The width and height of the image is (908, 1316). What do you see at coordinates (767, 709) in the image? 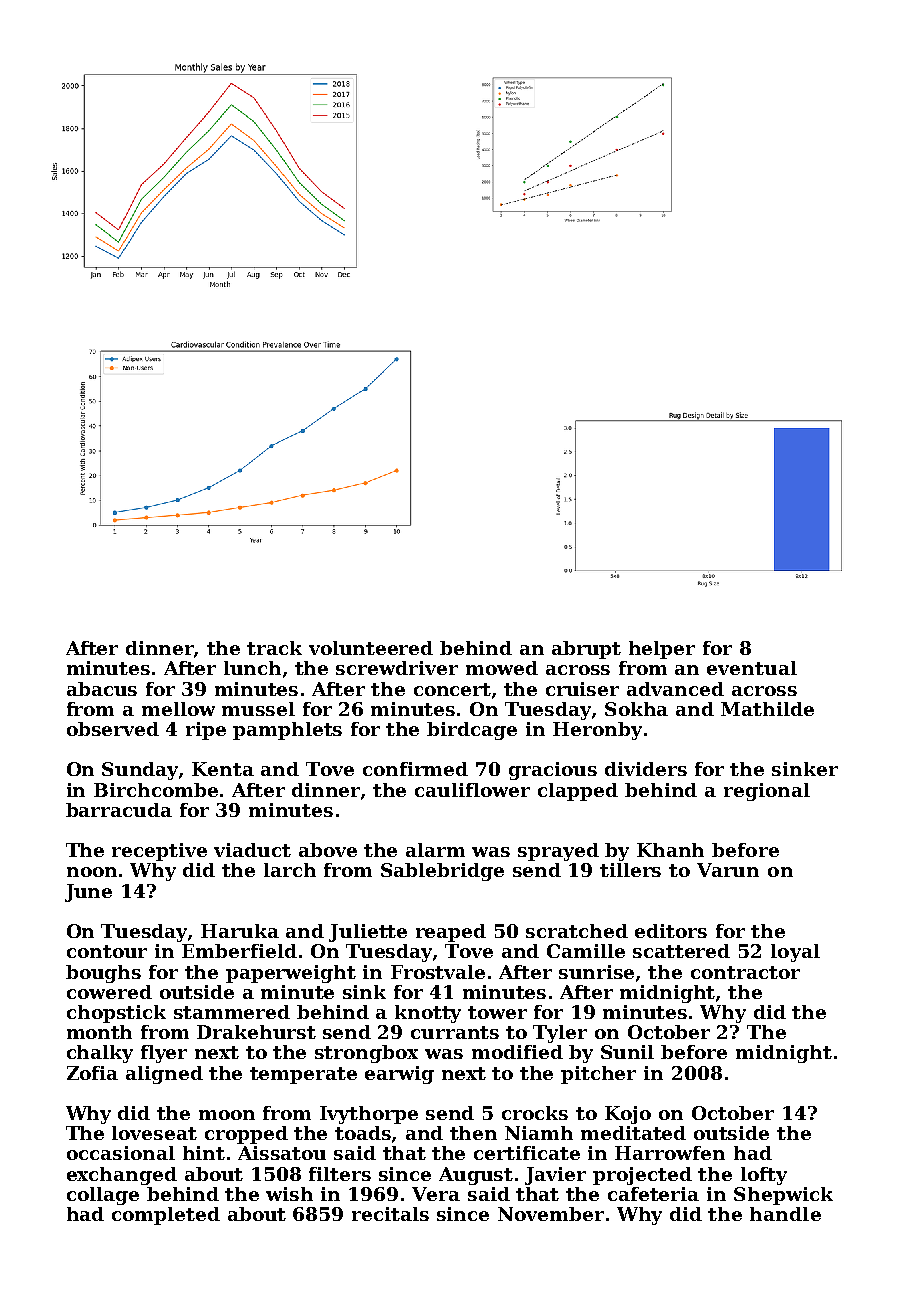
I see `Mathilde` at bounding box center [767, 709].
